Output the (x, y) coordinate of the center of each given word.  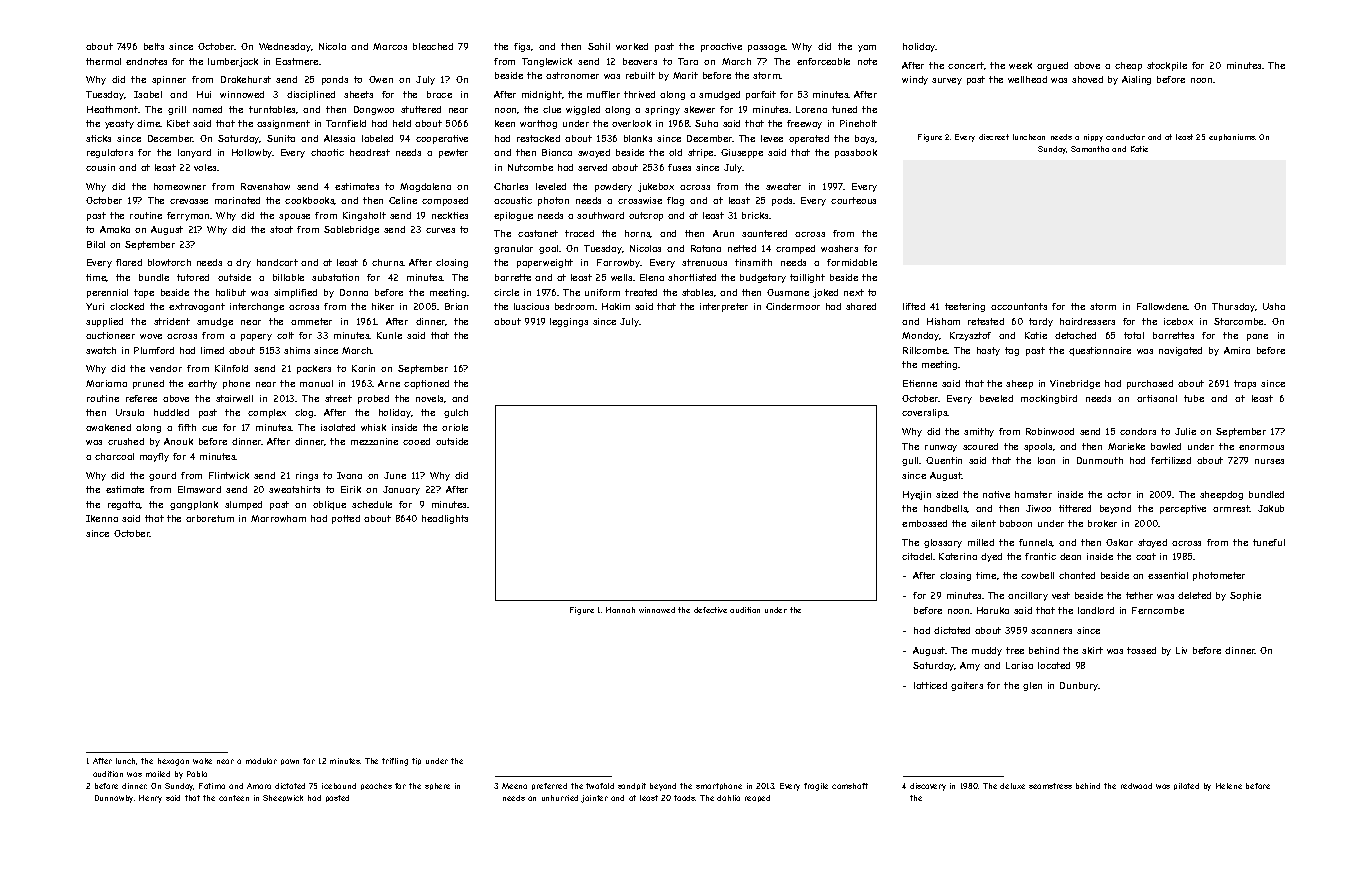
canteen (234, 798)
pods (782, 201)
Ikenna (102, 518)
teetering (965, 307)
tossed (1141, 650)
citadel (917, 556)
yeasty (119, 124)
